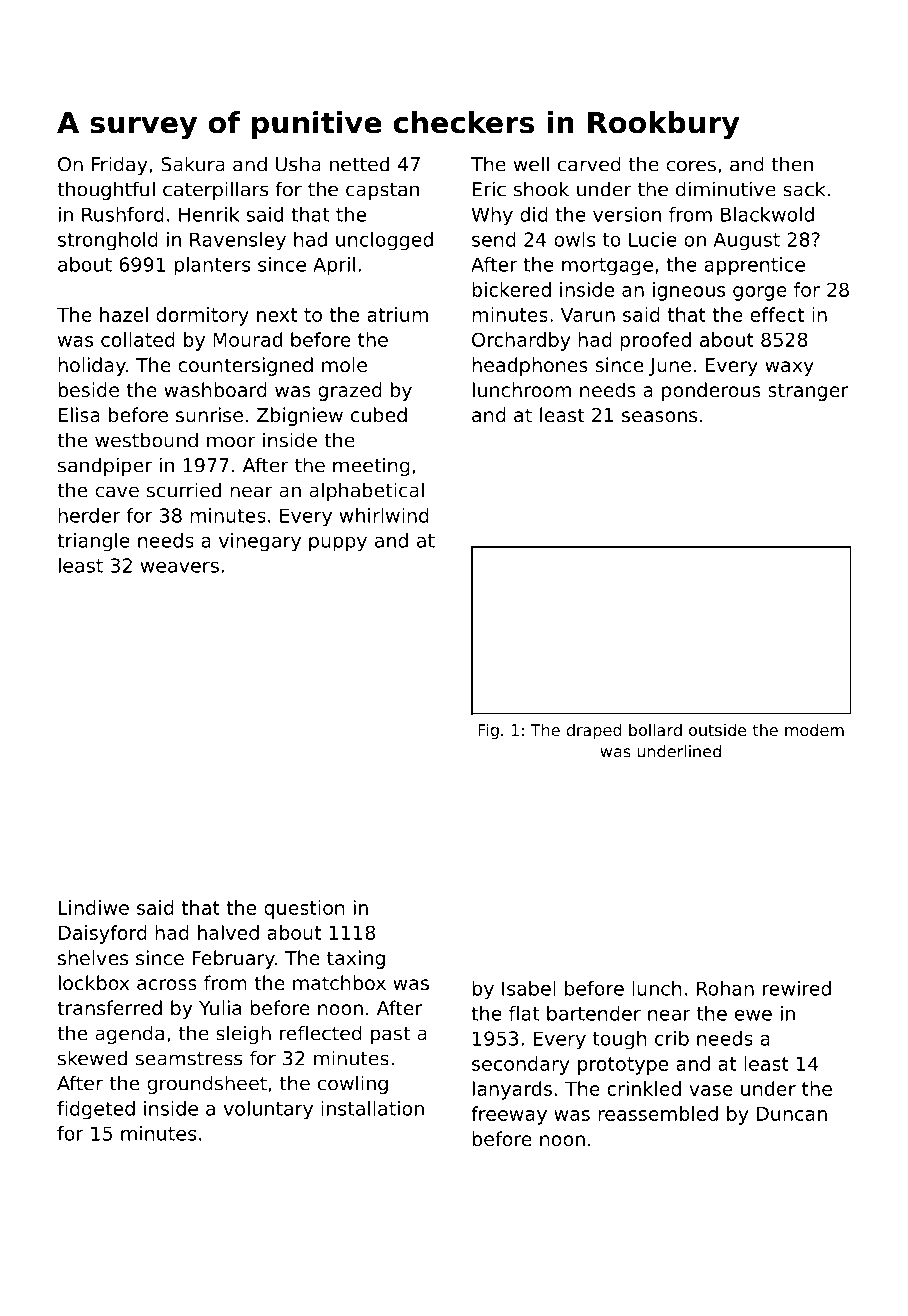 The image size is (908, 1316). I want to click on igneous, so click(689, 291).
